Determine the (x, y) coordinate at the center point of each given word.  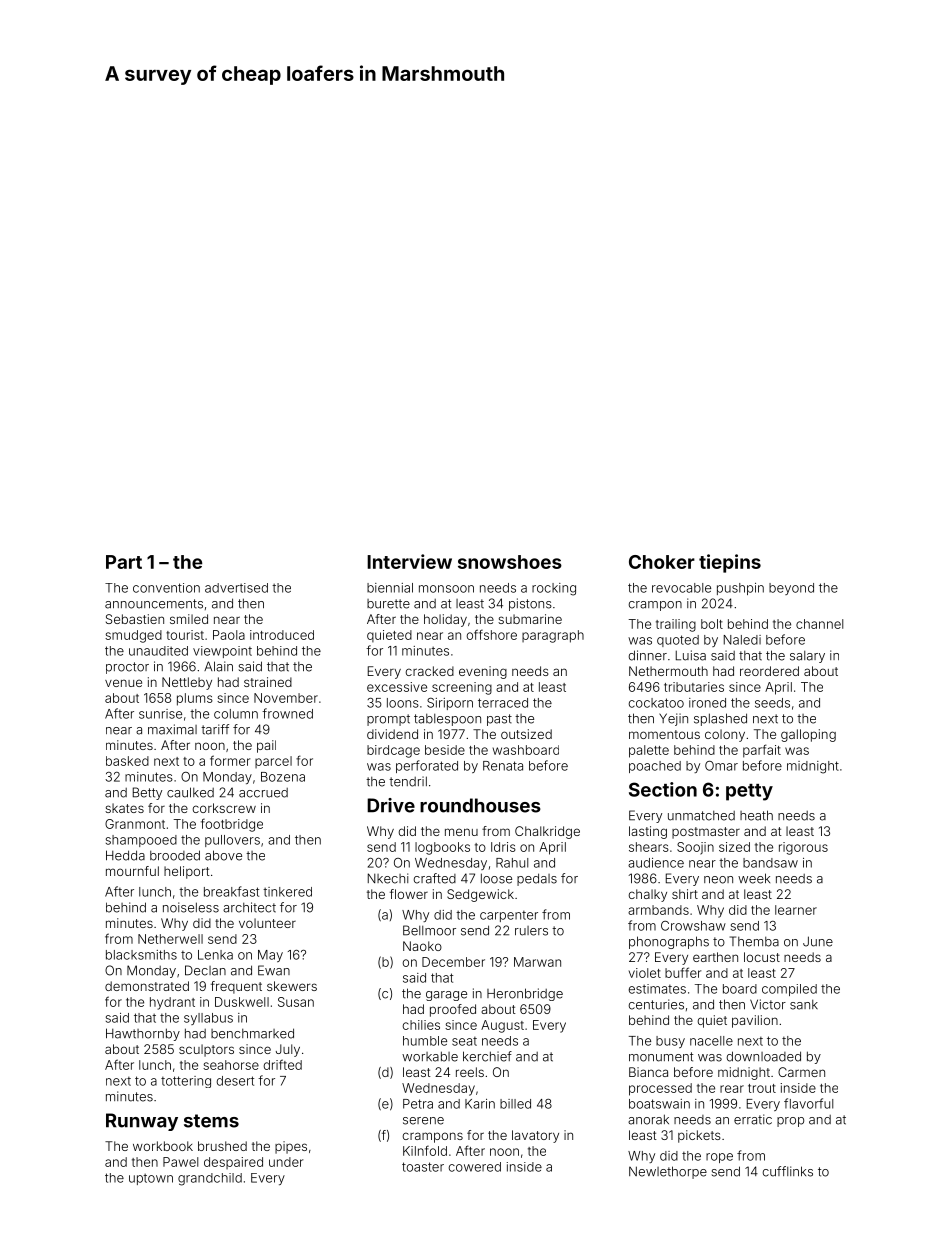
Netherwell (170, 939)
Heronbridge (525, 994)
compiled (789, 990)
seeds (772, 703)
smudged (133, 636)
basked (127, 761)
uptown (151, 1179)
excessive (397, 687)
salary (807, 657)
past (499, 720)
